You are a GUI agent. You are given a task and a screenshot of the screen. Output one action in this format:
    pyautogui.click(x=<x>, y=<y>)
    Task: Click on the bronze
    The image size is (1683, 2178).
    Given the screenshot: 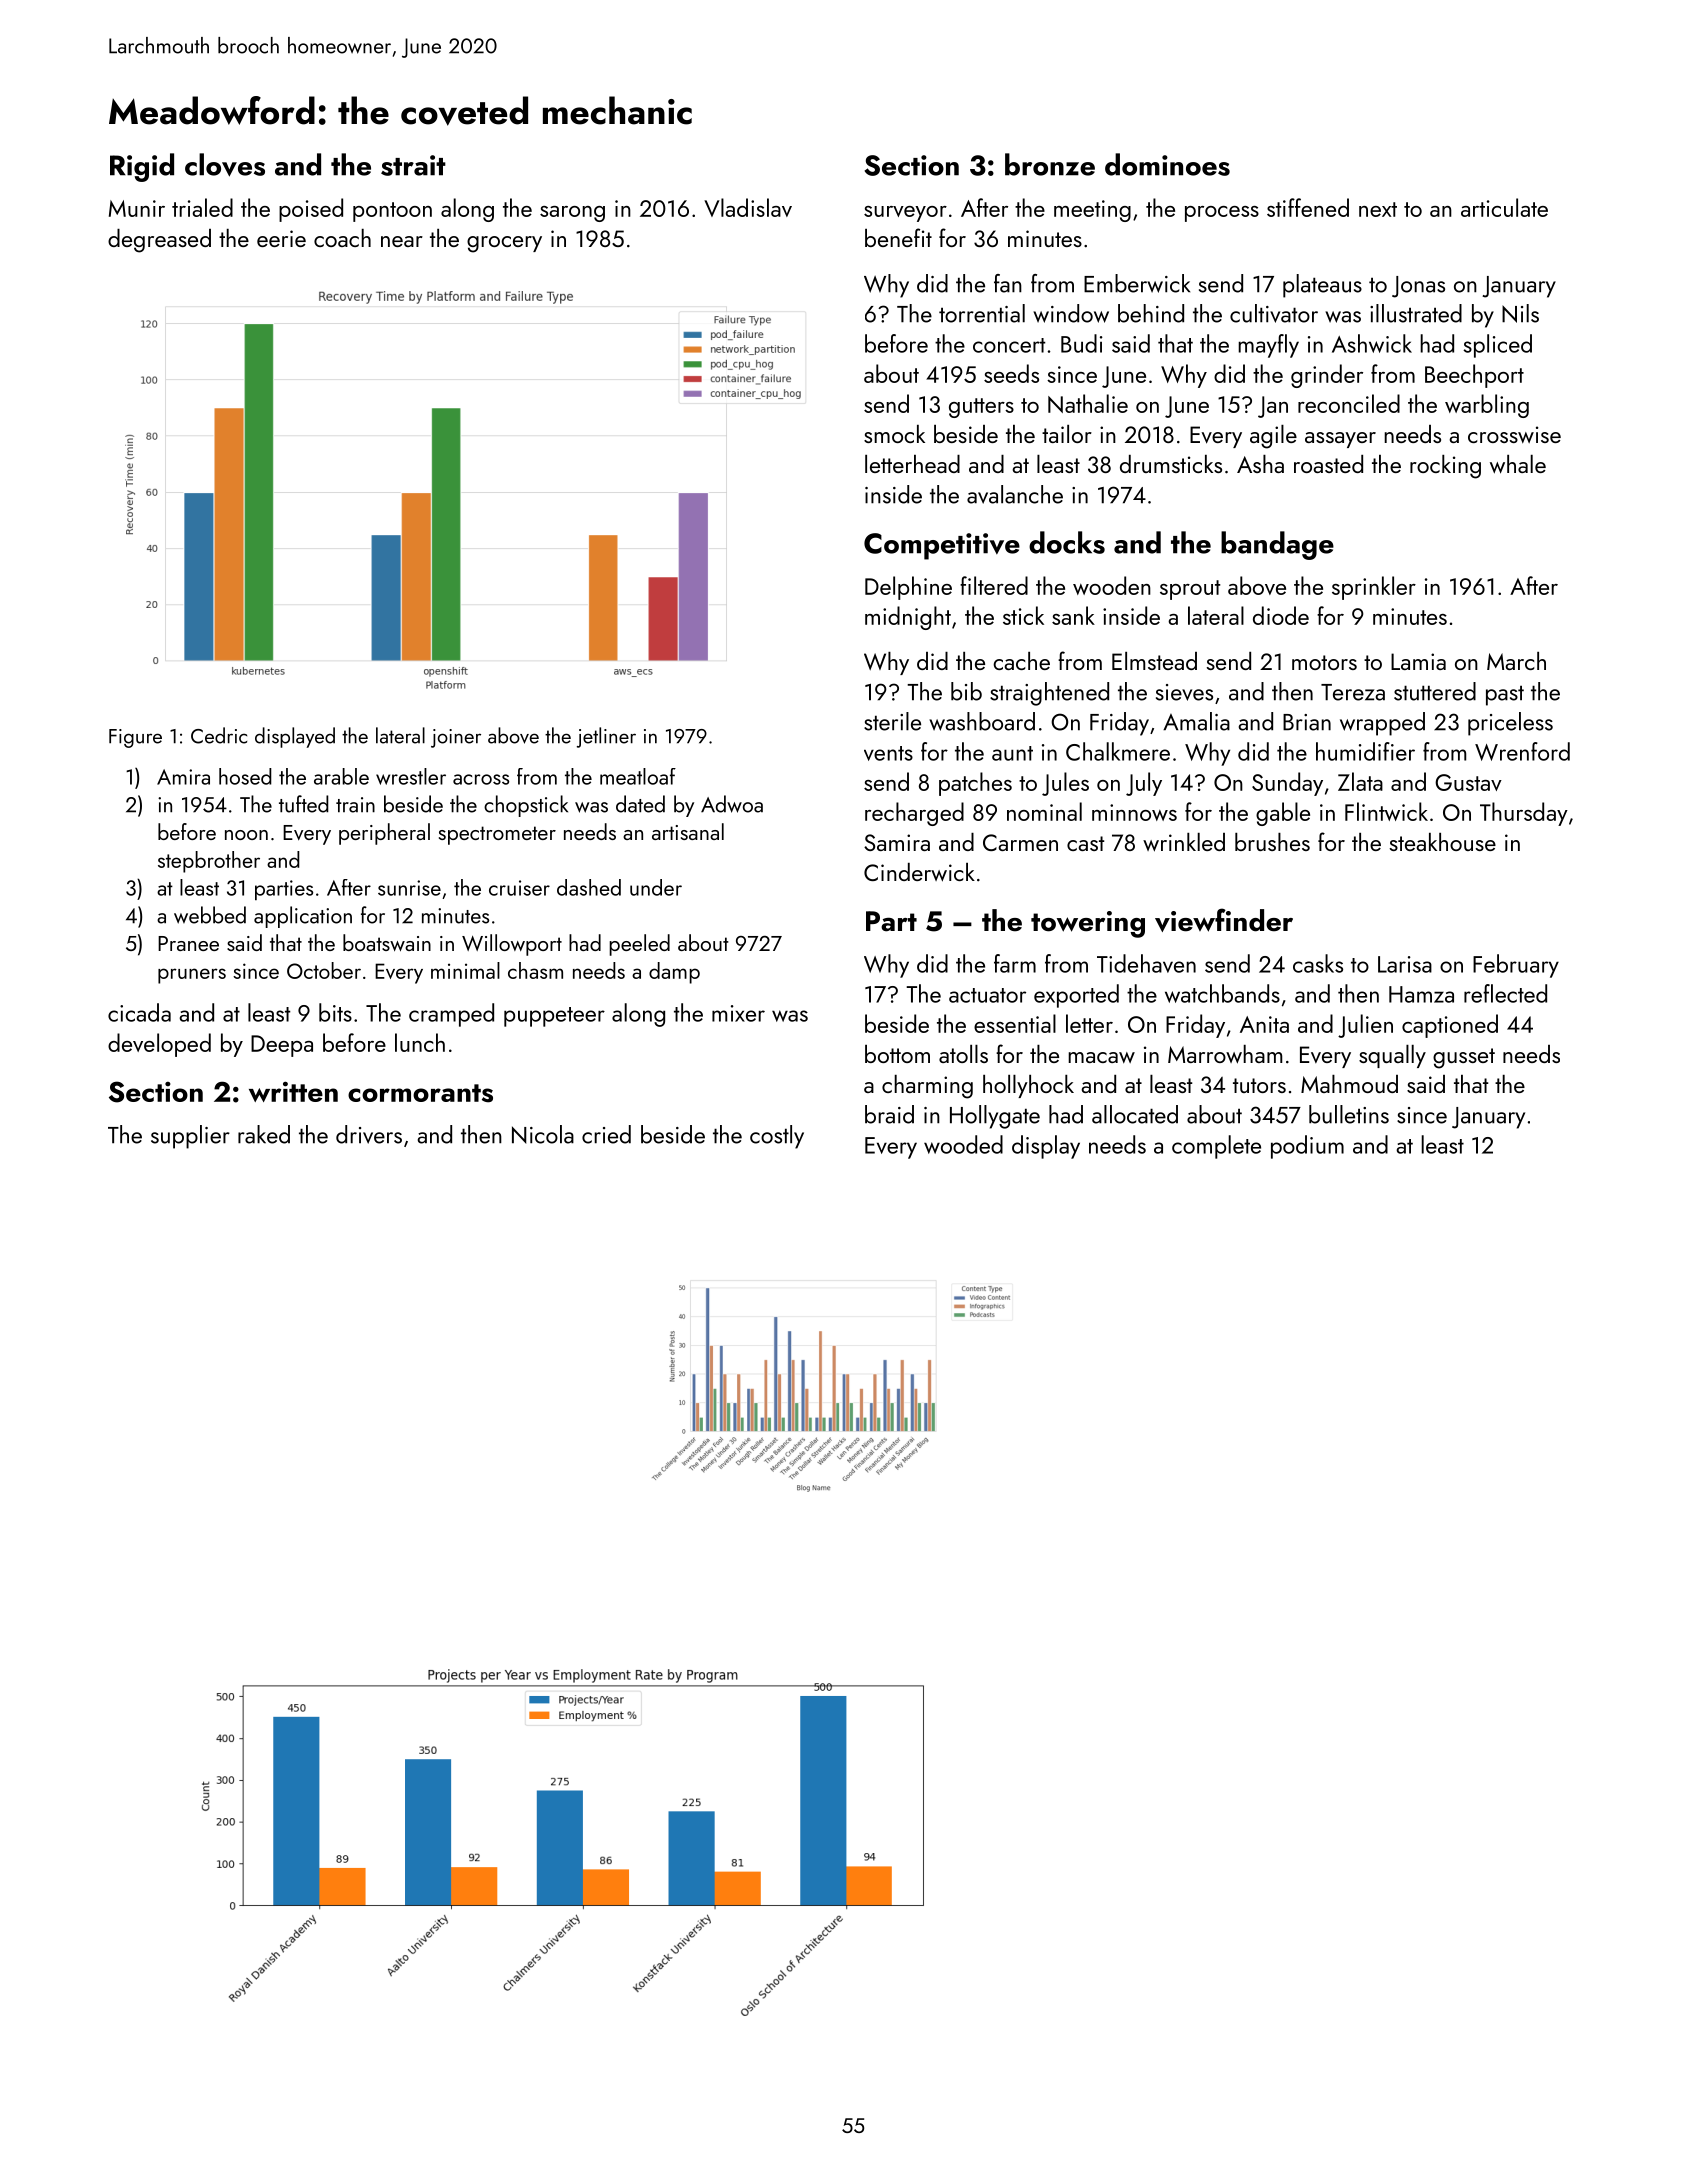 What is the action you would take?
    pyautogui.click(x=1050, y=164)
